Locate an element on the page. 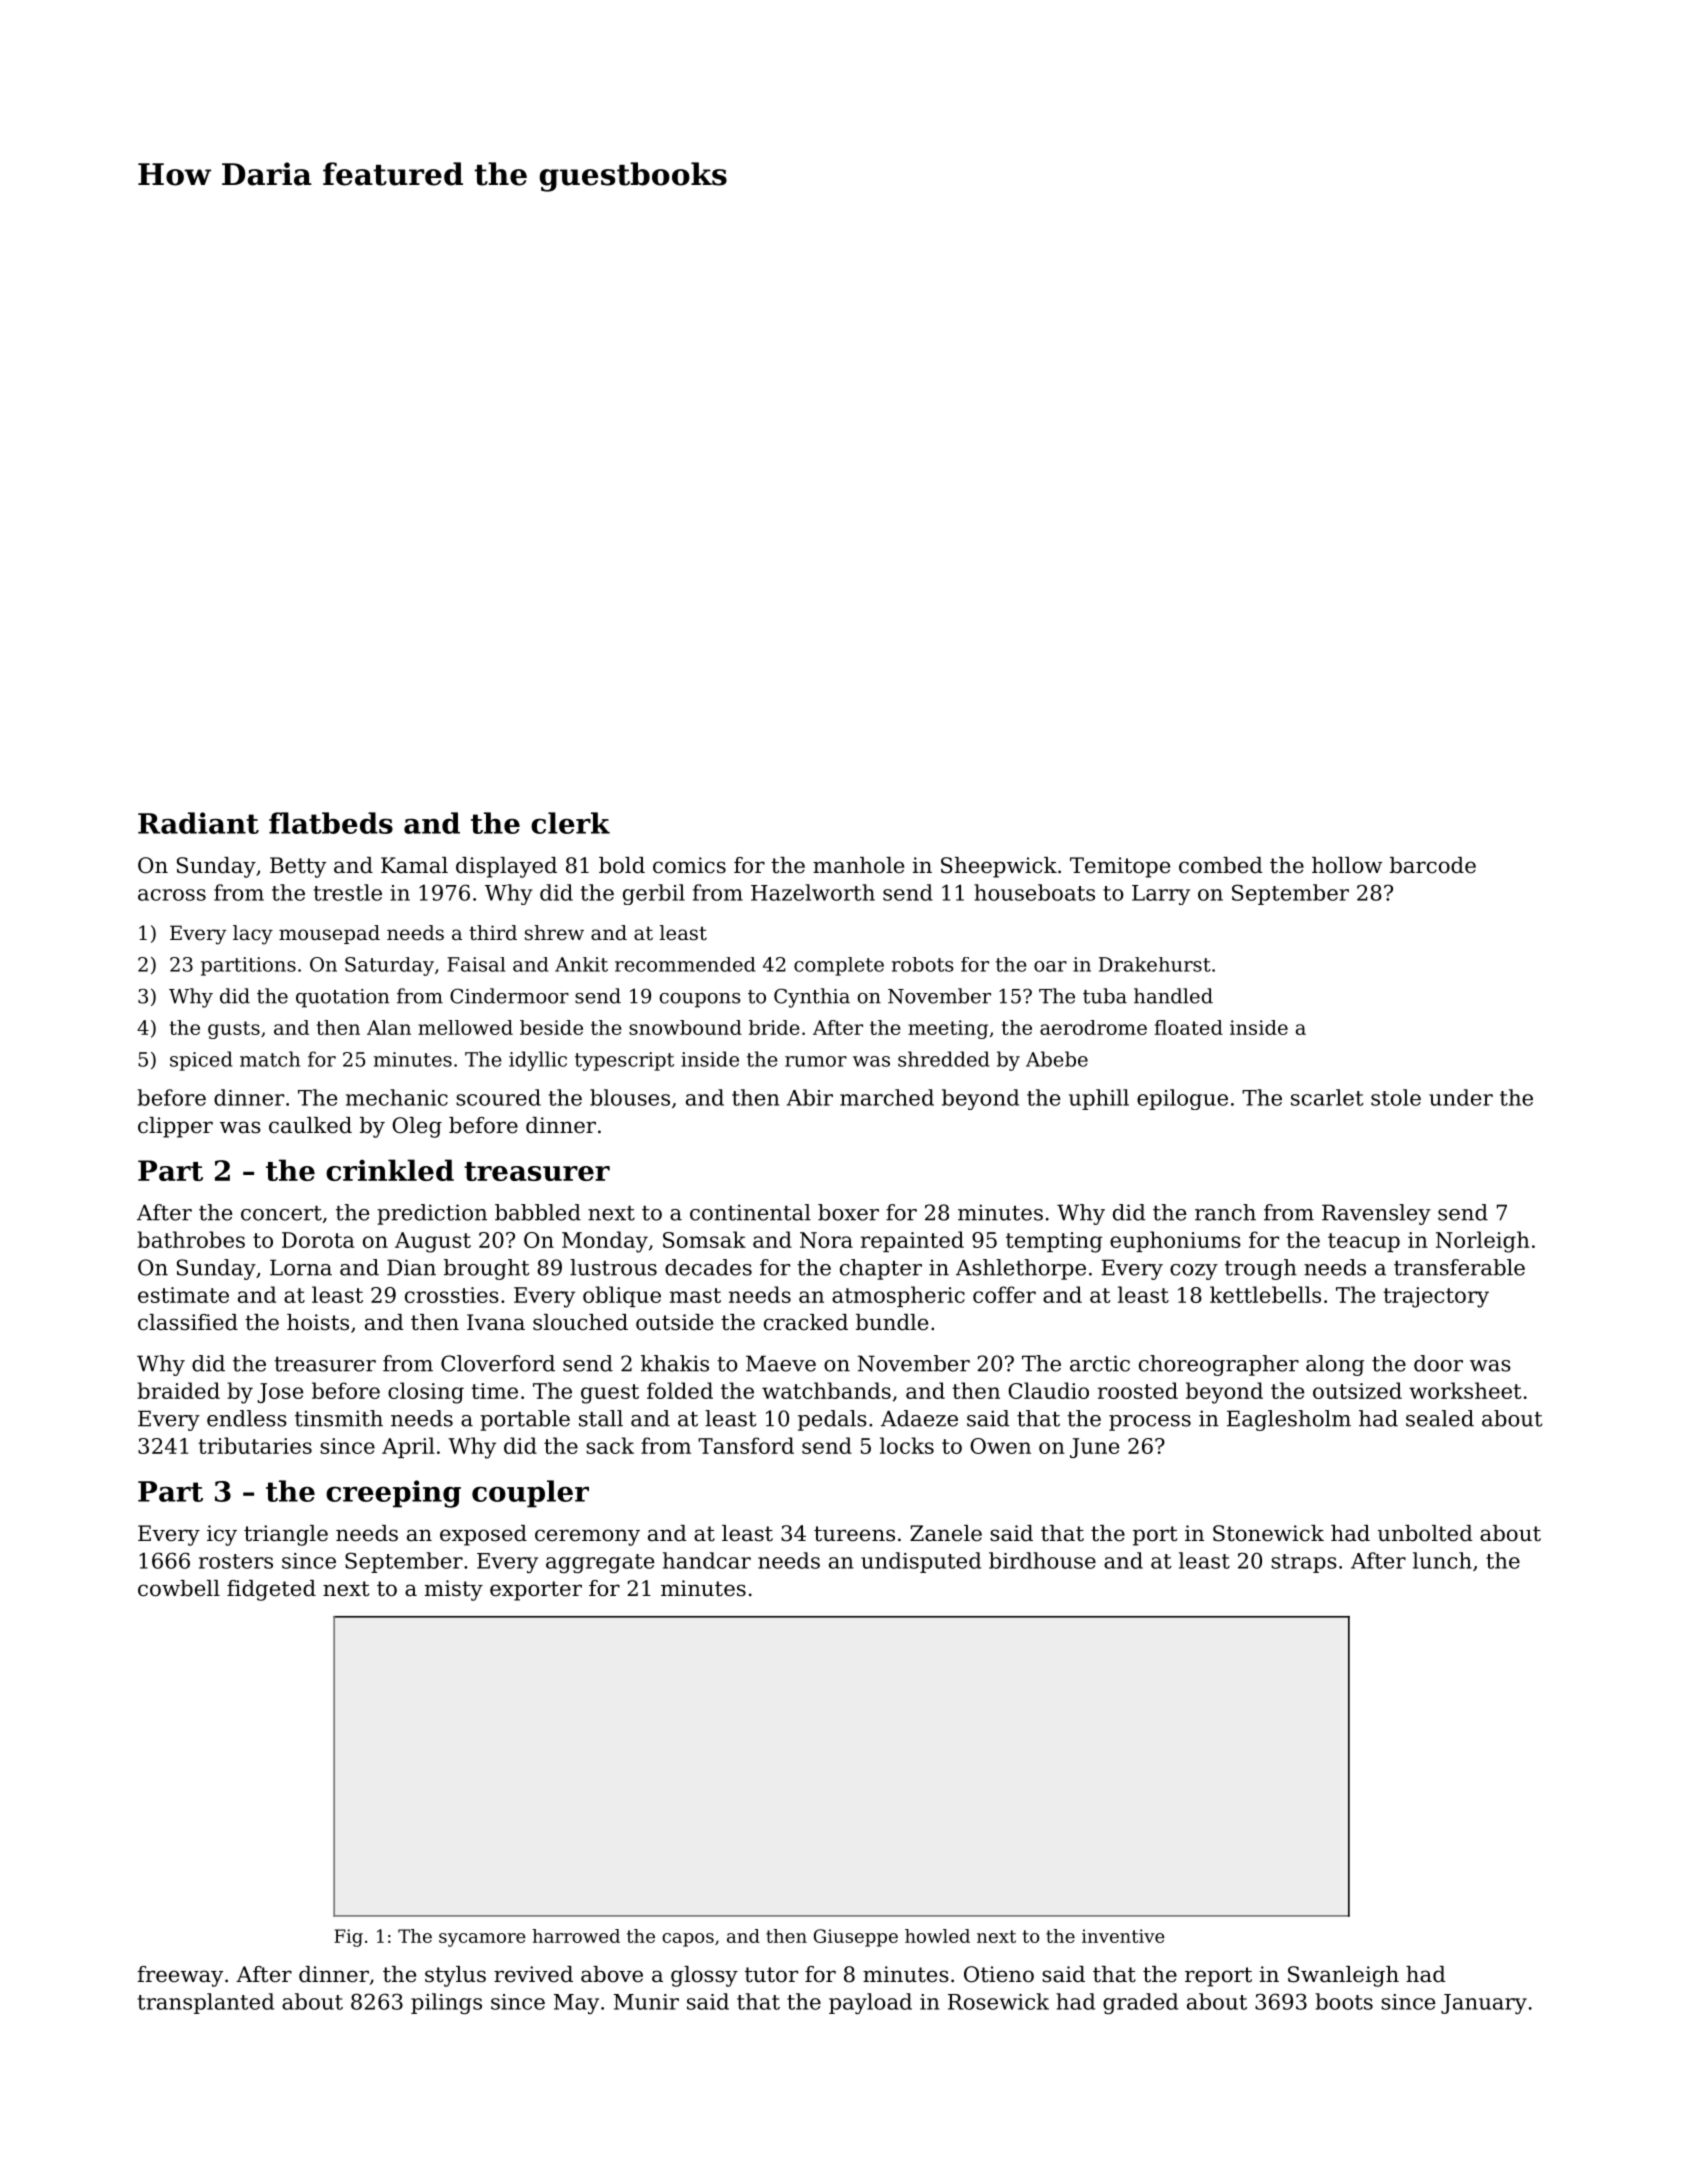 The height and width of the image is (2178, 1683). babbled is located at coordinates (538, 1212).
